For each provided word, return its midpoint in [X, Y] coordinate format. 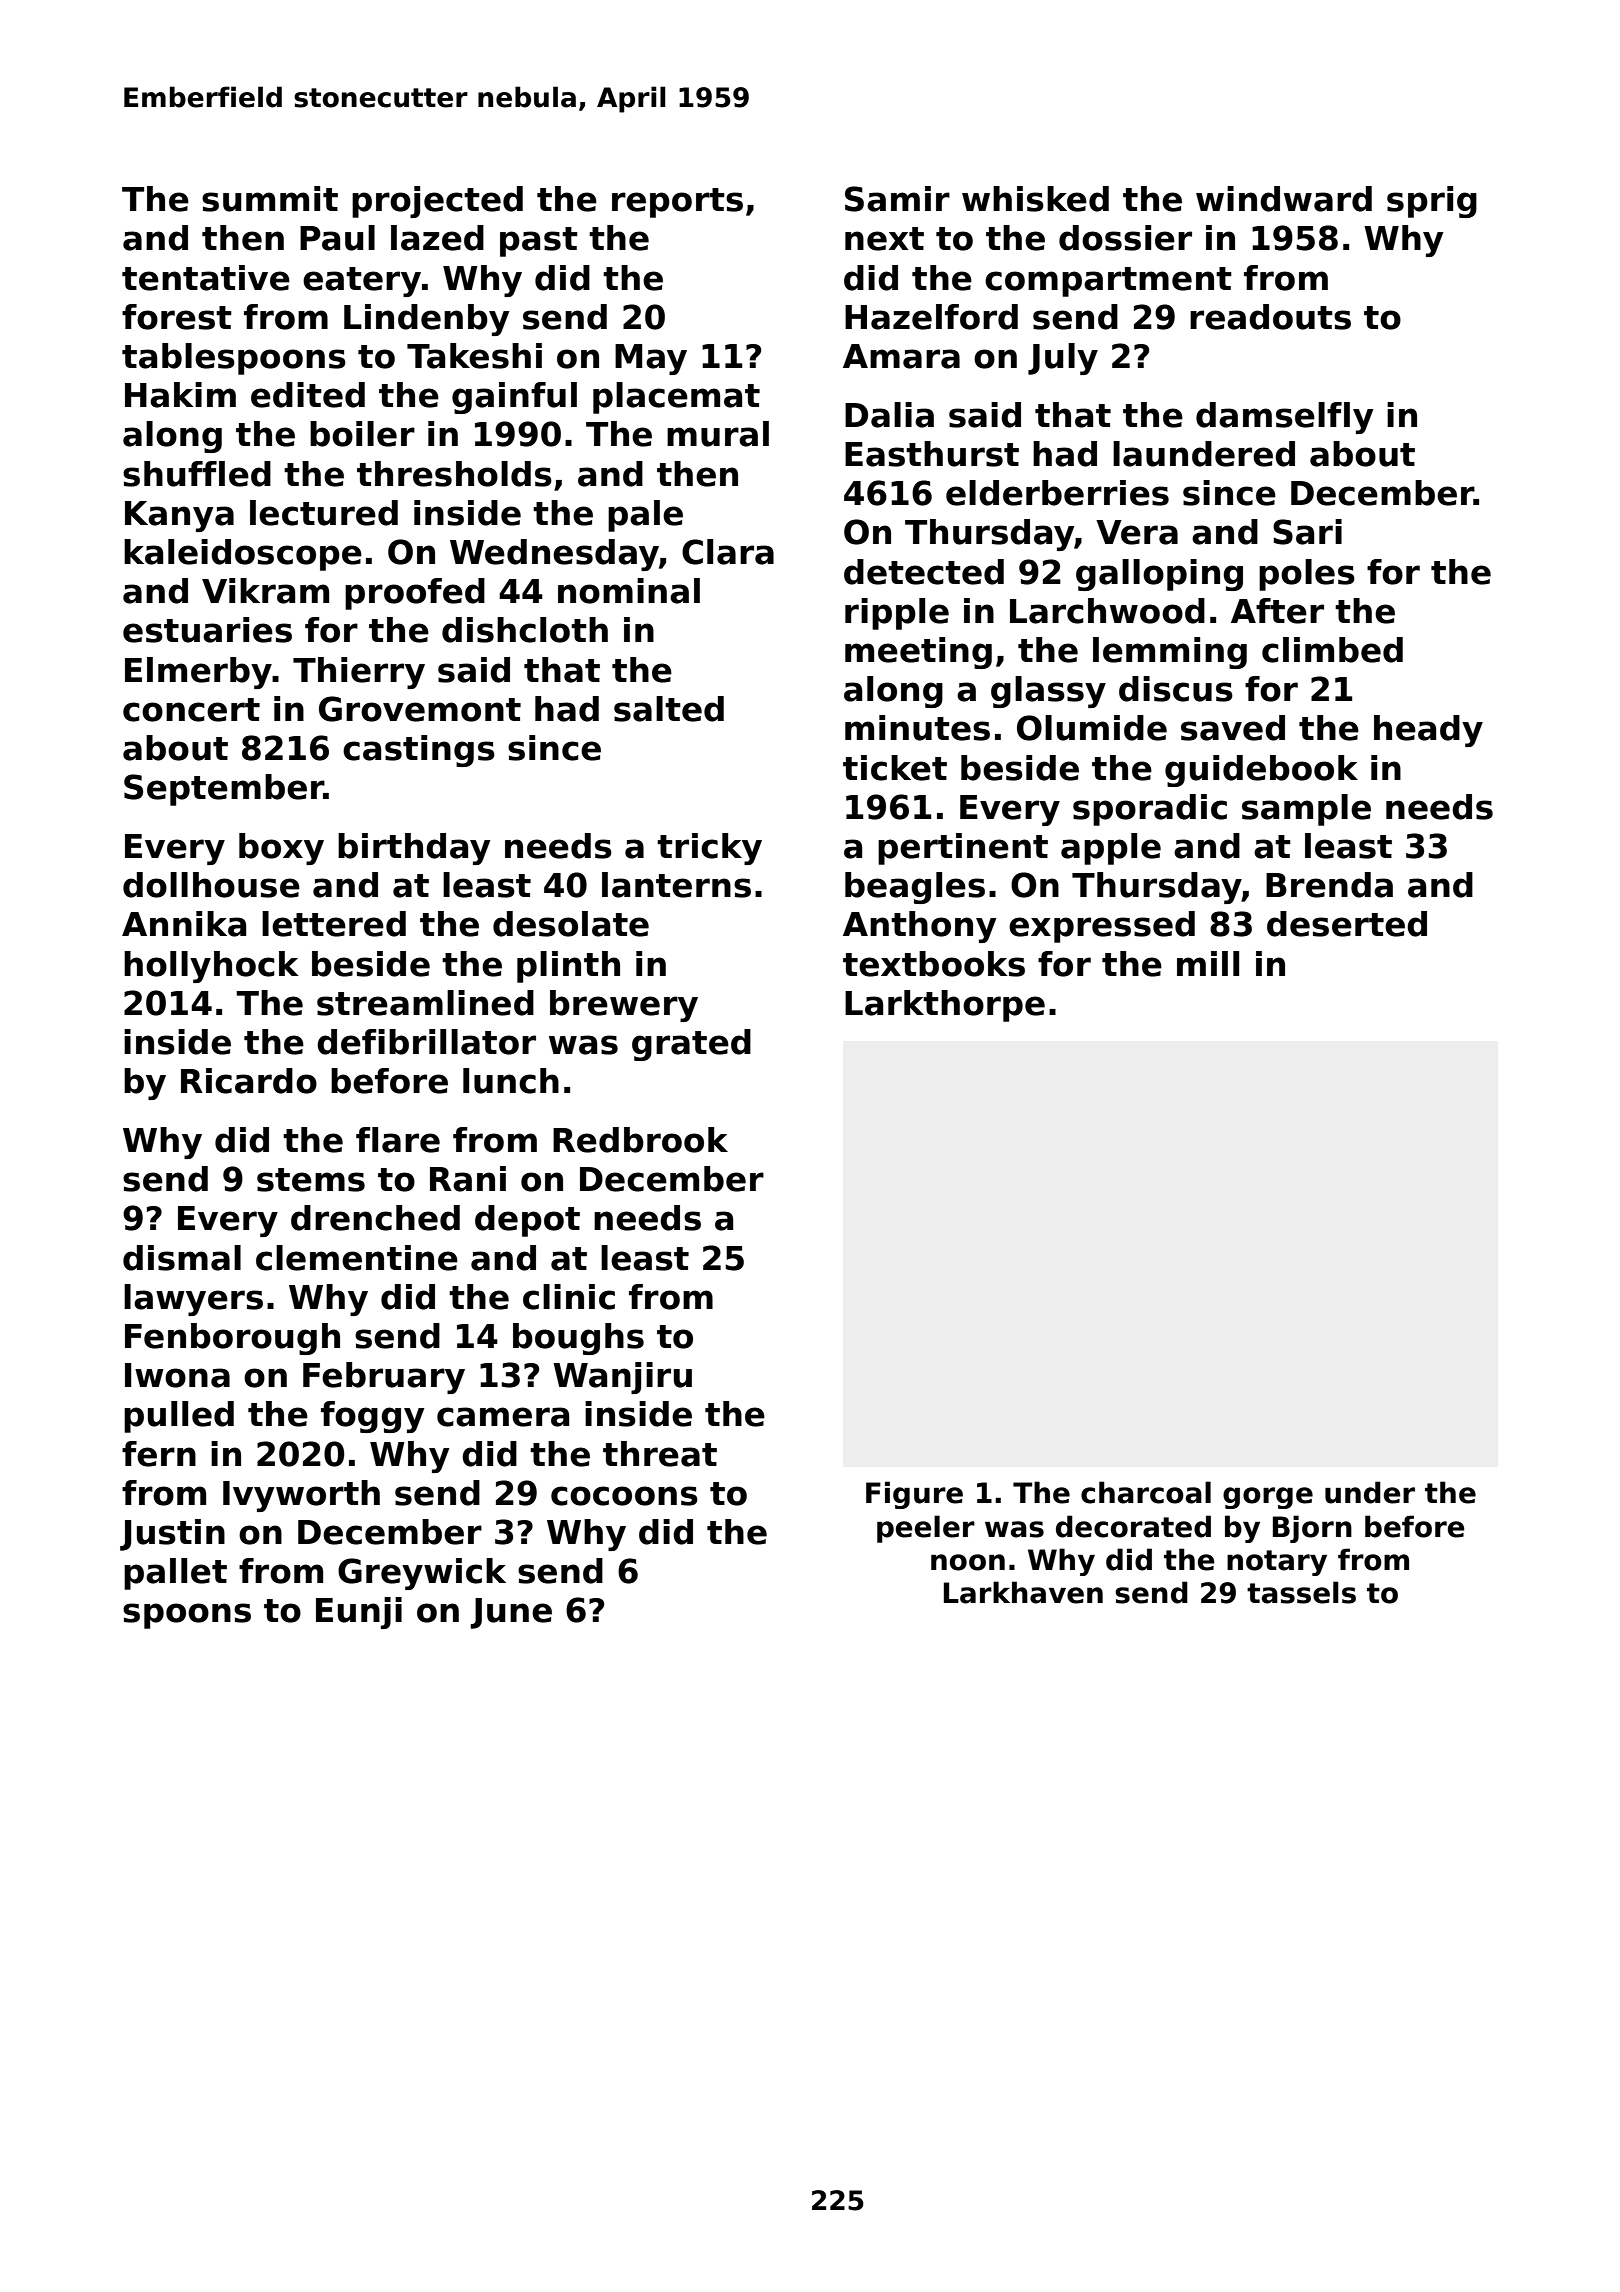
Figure [914, 1495]
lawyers [193, 1300]
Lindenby [427, 320]
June [511, 1613]
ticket [895, 768]
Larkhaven [1023, 1592]
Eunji [359, 1613]
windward [1284, 199]
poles [1307, 575]
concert [191, 710]
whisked [1035, 199]
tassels [1301, 1592]
